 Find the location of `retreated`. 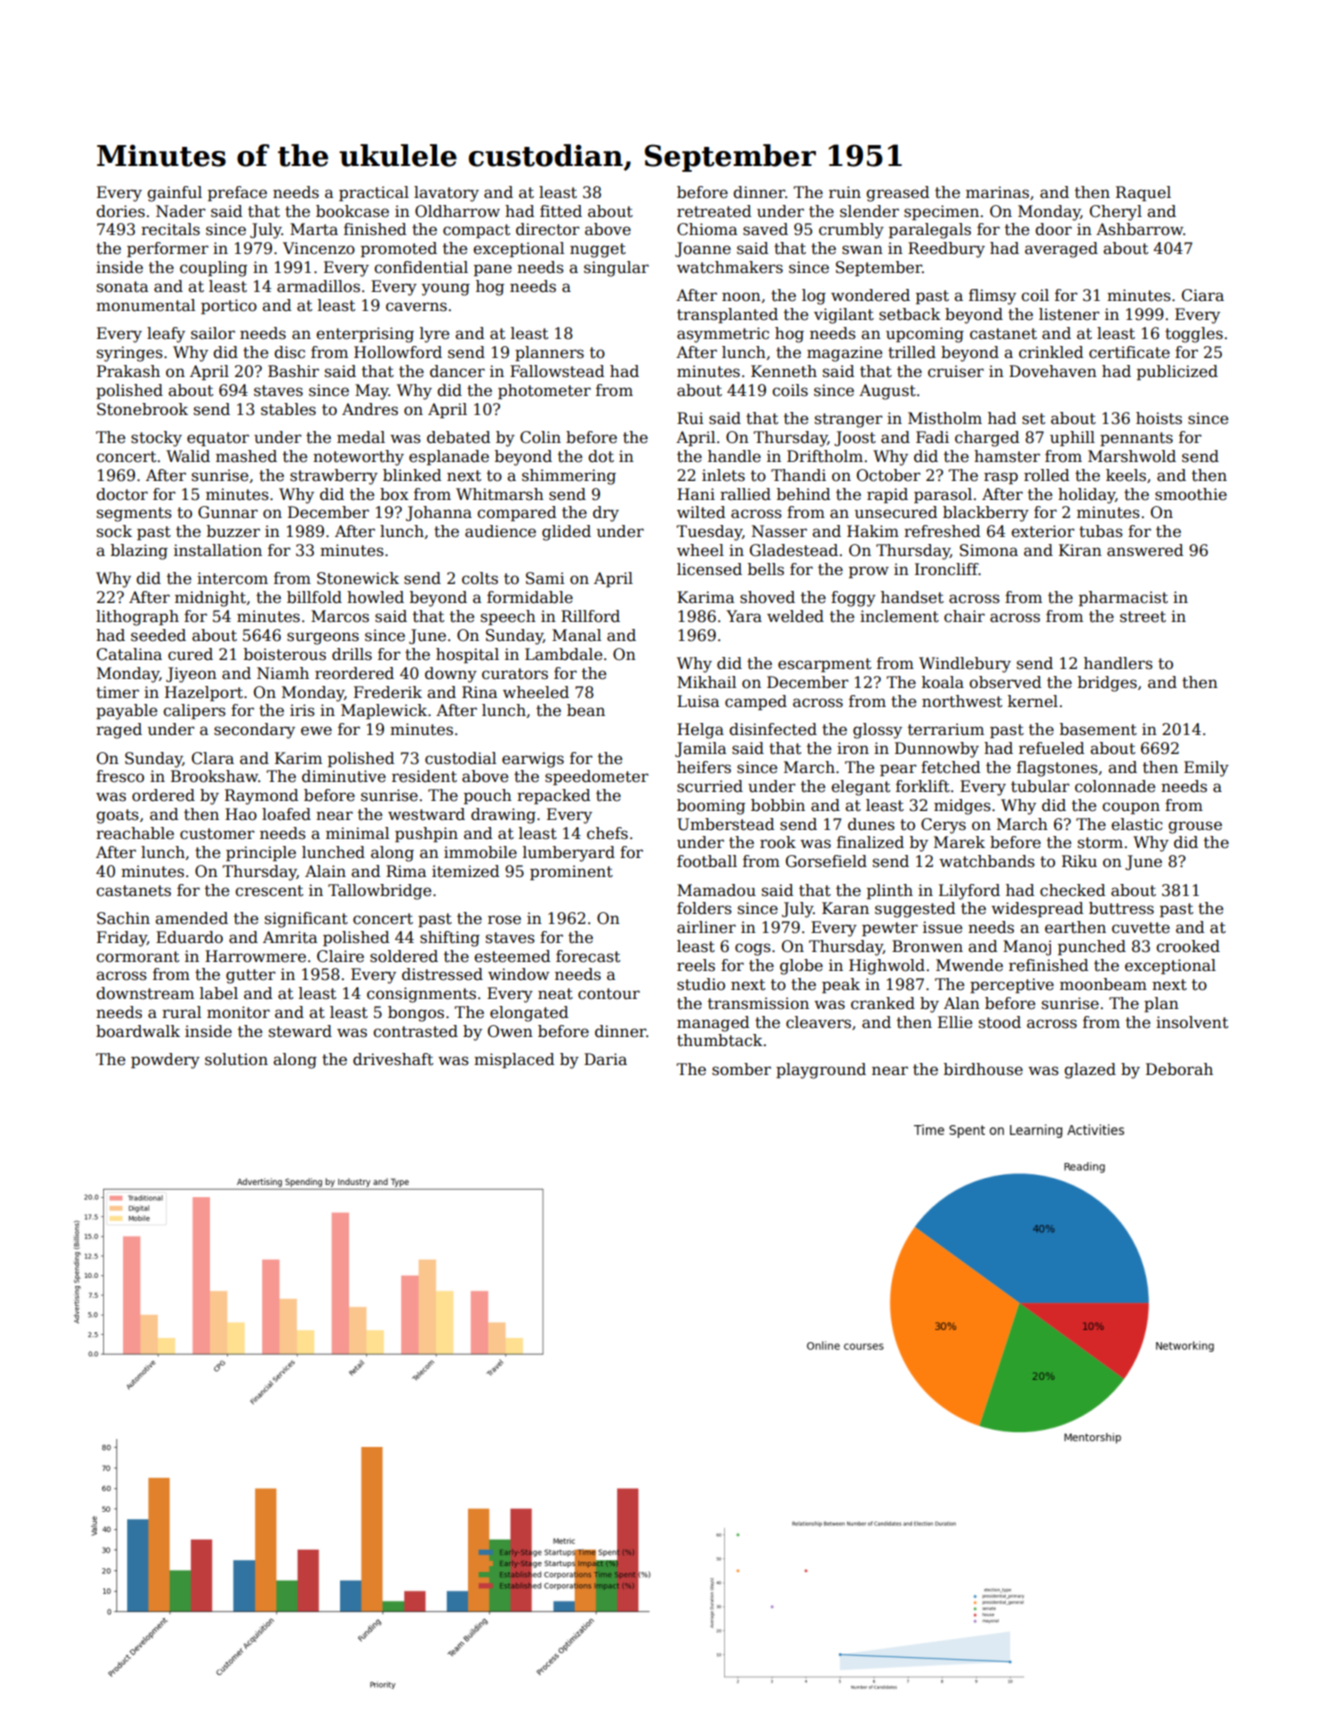

retreated is located at coordinates (714, 211).
